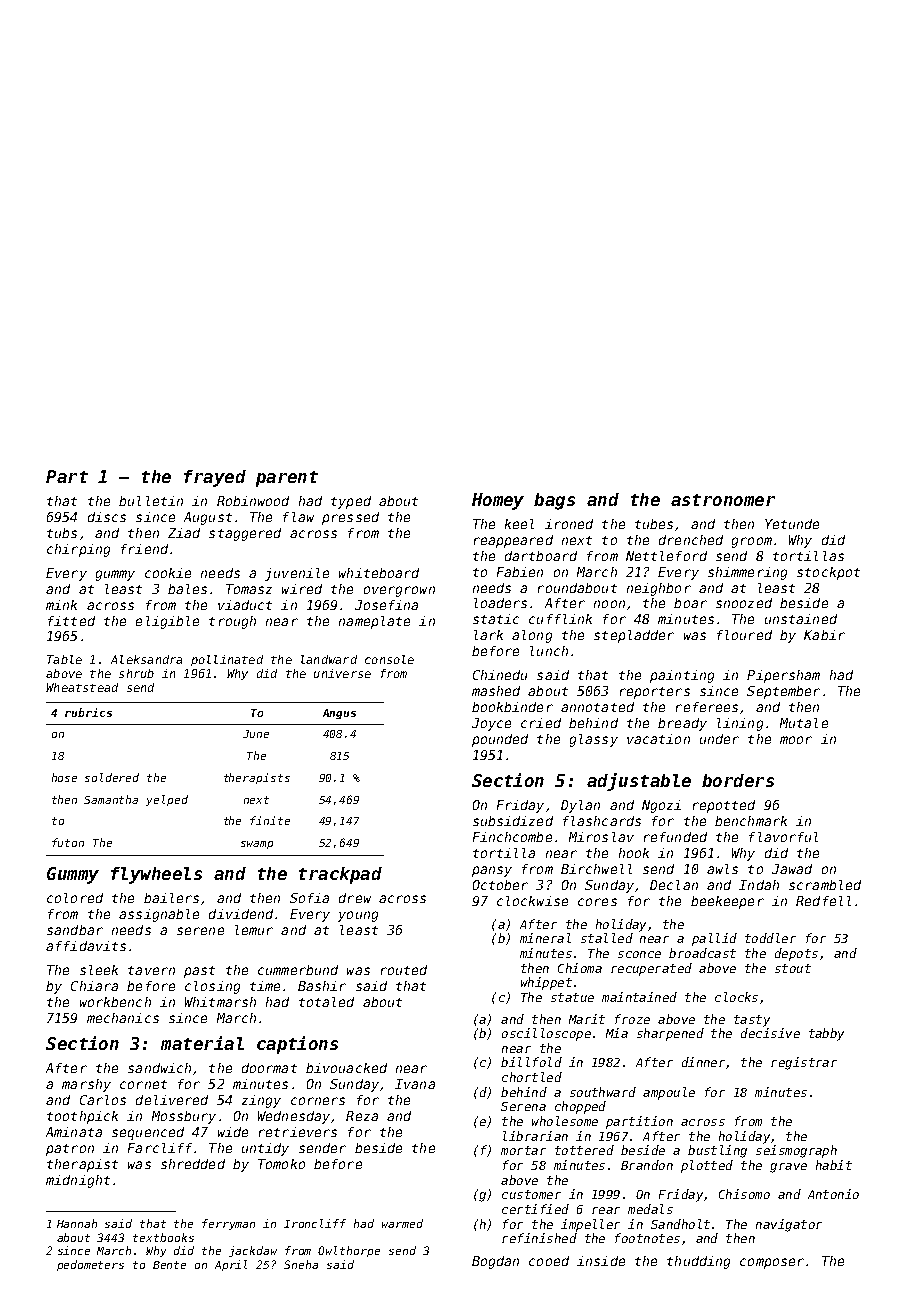  What do you see at coordinates (322, 986) in the document?
I see `Bashir` at bounding box center [322, 986].
